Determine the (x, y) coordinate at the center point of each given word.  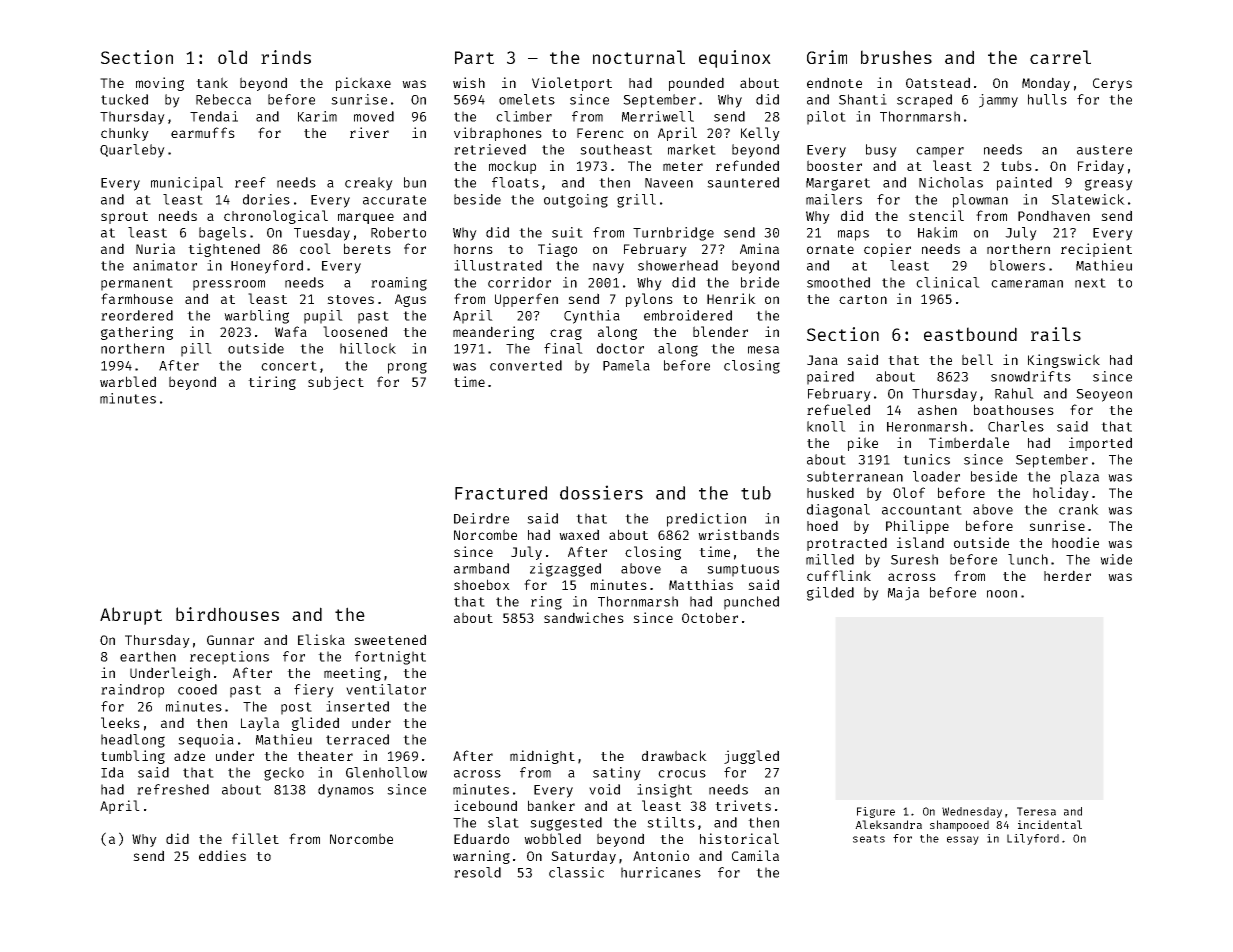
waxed (579, 534)
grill (636, 201)
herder (1067, 575)
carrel (1060, 57)
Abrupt (131, 616)
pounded (696, 84)
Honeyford (267, 267)
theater (325, 756)
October (710, 617)
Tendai (214, 116)
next (1090, 283)
